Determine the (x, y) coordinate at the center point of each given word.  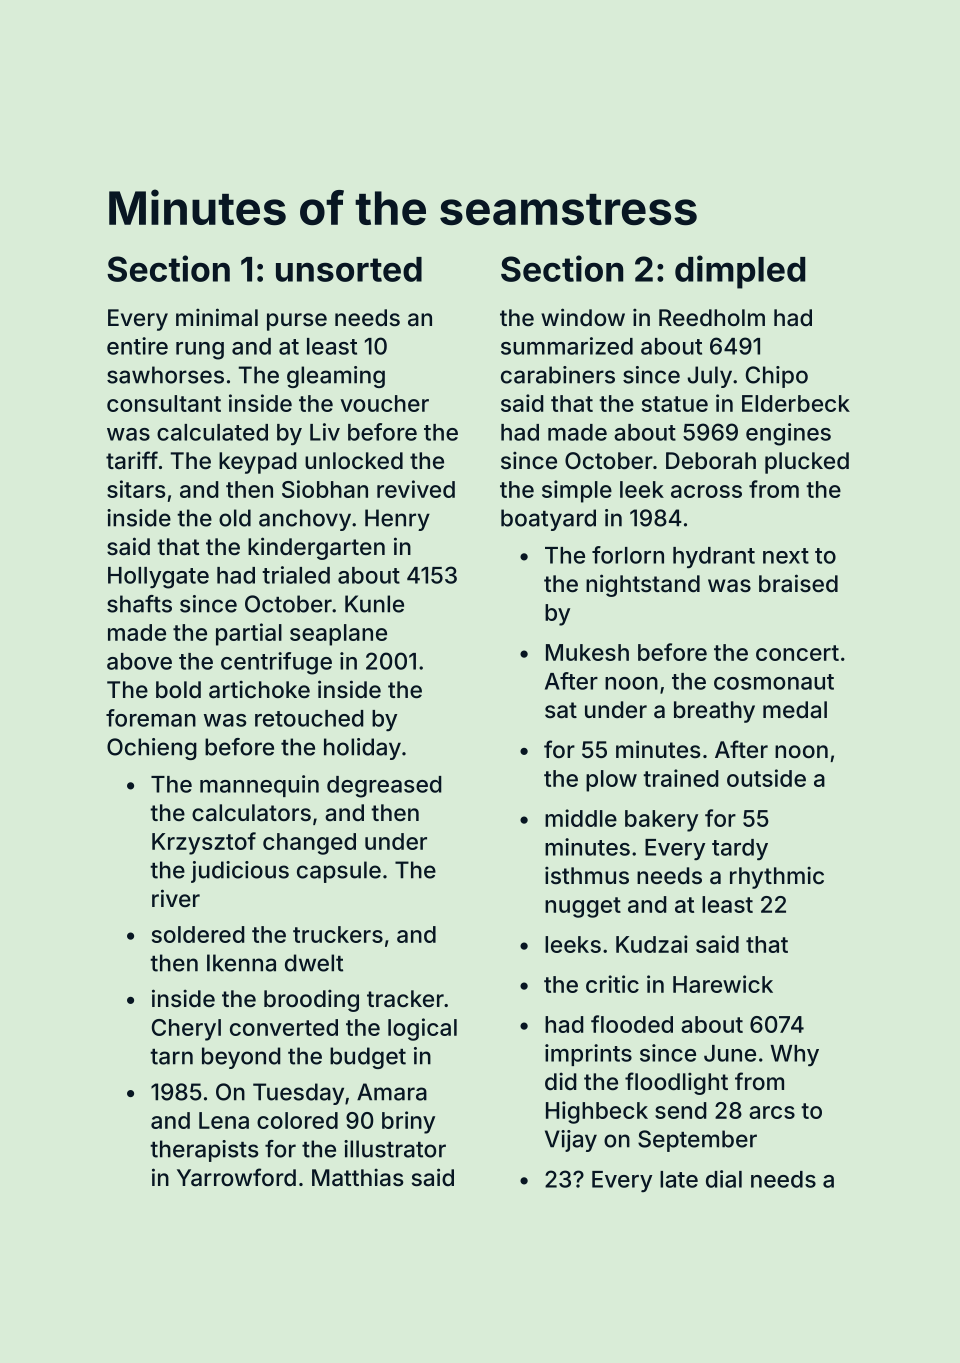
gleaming (336, 377)
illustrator (395, 1149)
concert (797, 653)
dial (724, 1179)
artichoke (259, 689)
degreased (384, 787)
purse (297, 322)
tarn (171, 1057)
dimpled (740, 272)
